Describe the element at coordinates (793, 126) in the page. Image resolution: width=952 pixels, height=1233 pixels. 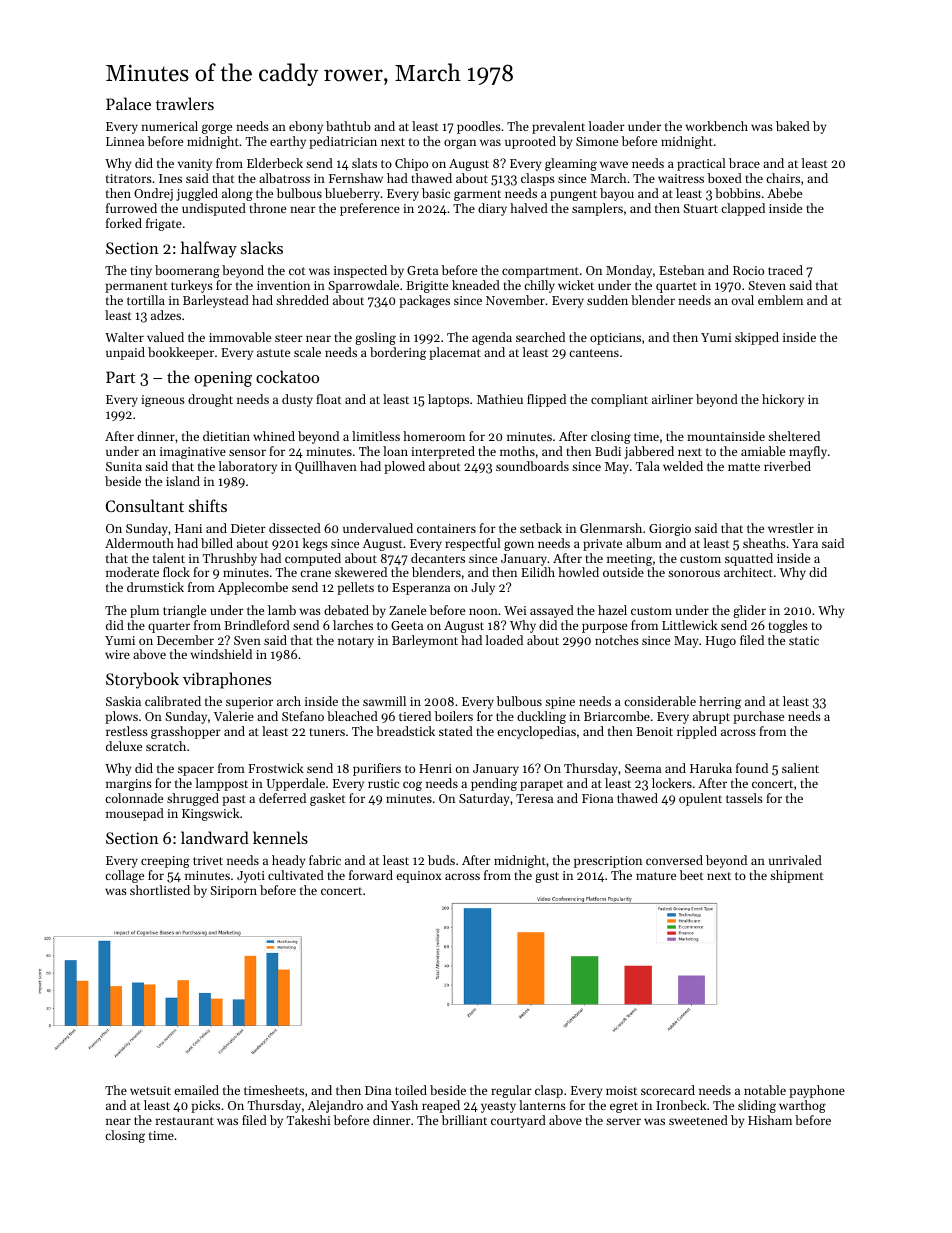
I see `baked` at that location.
